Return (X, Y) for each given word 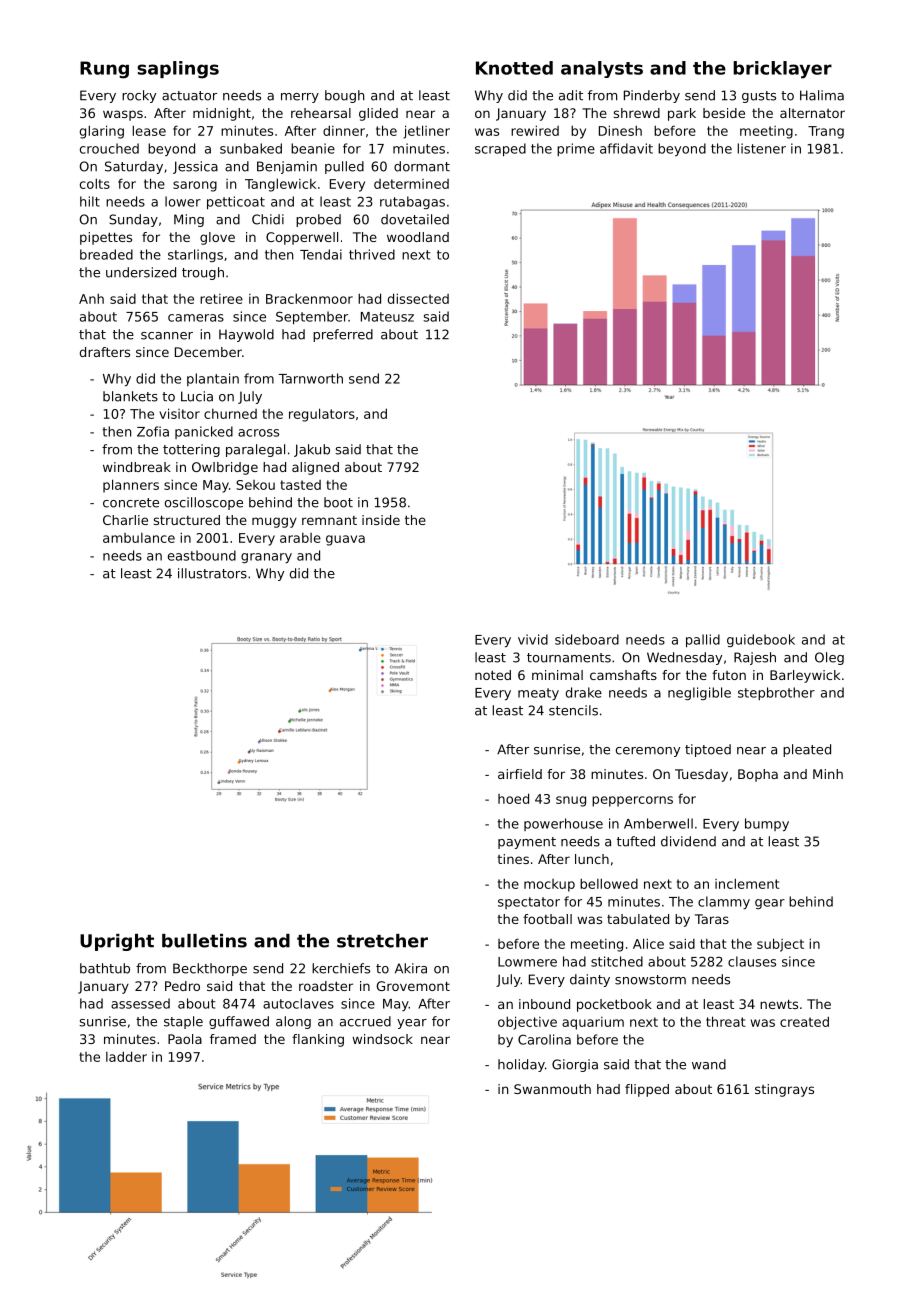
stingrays (784, 1090)
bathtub (105, 968)
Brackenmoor (309, 298)
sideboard (587, 639)
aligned (315, 468)
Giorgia (575, 1065)
